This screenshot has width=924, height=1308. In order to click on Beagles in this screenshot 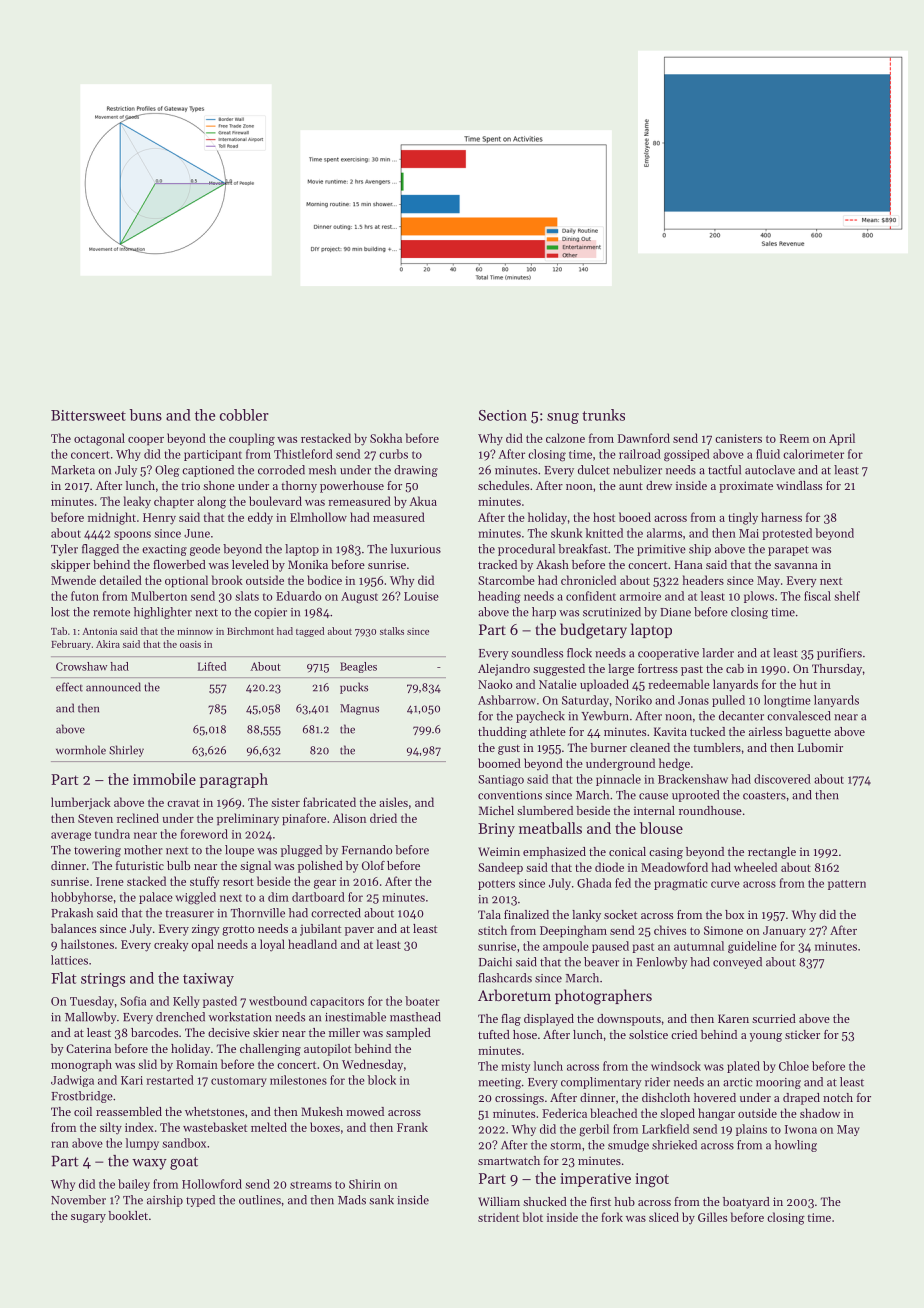, I will do `click(358, 667)`.
